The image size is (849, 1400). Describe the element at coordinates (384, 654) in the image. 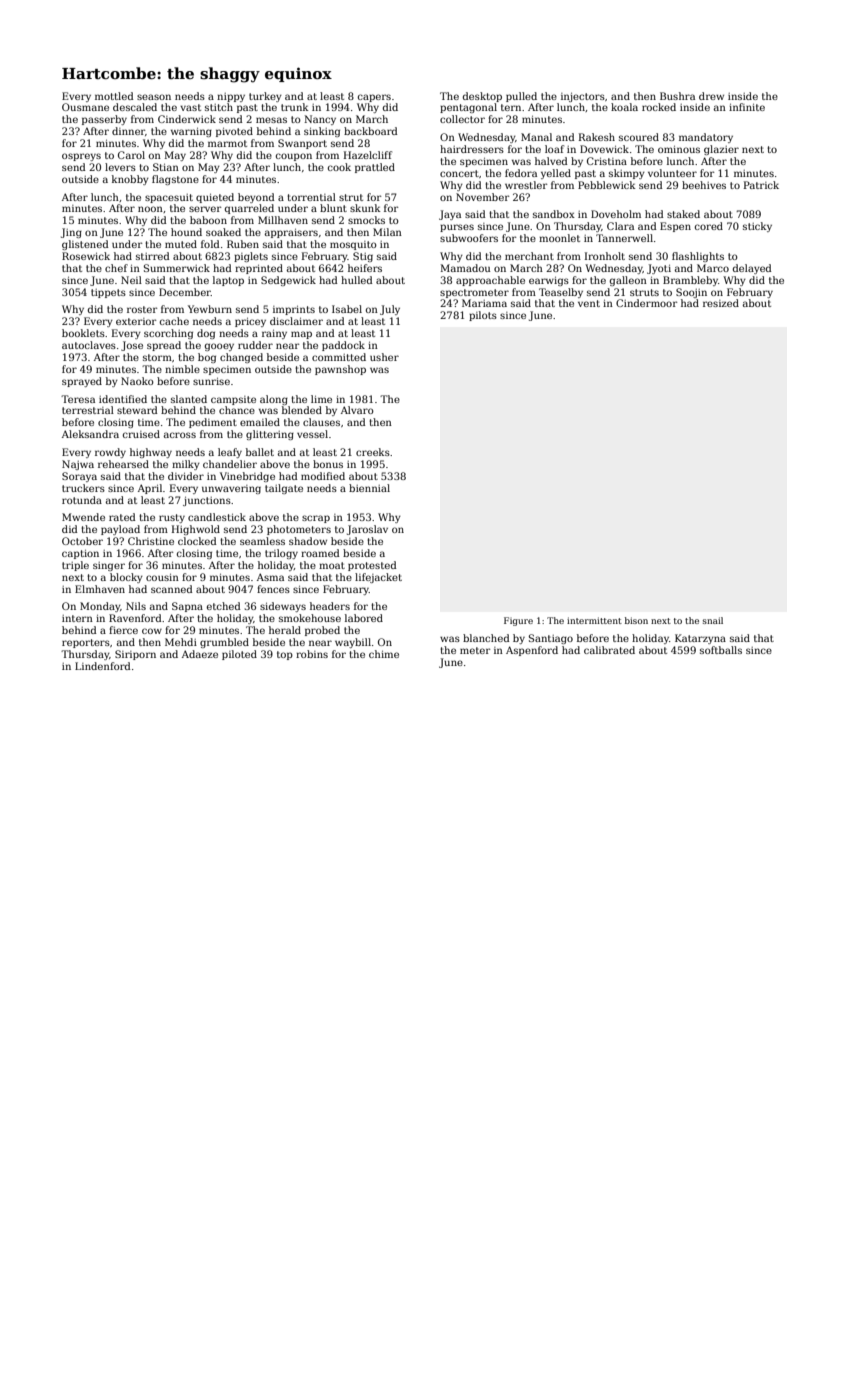

I see `chime` at that location.
